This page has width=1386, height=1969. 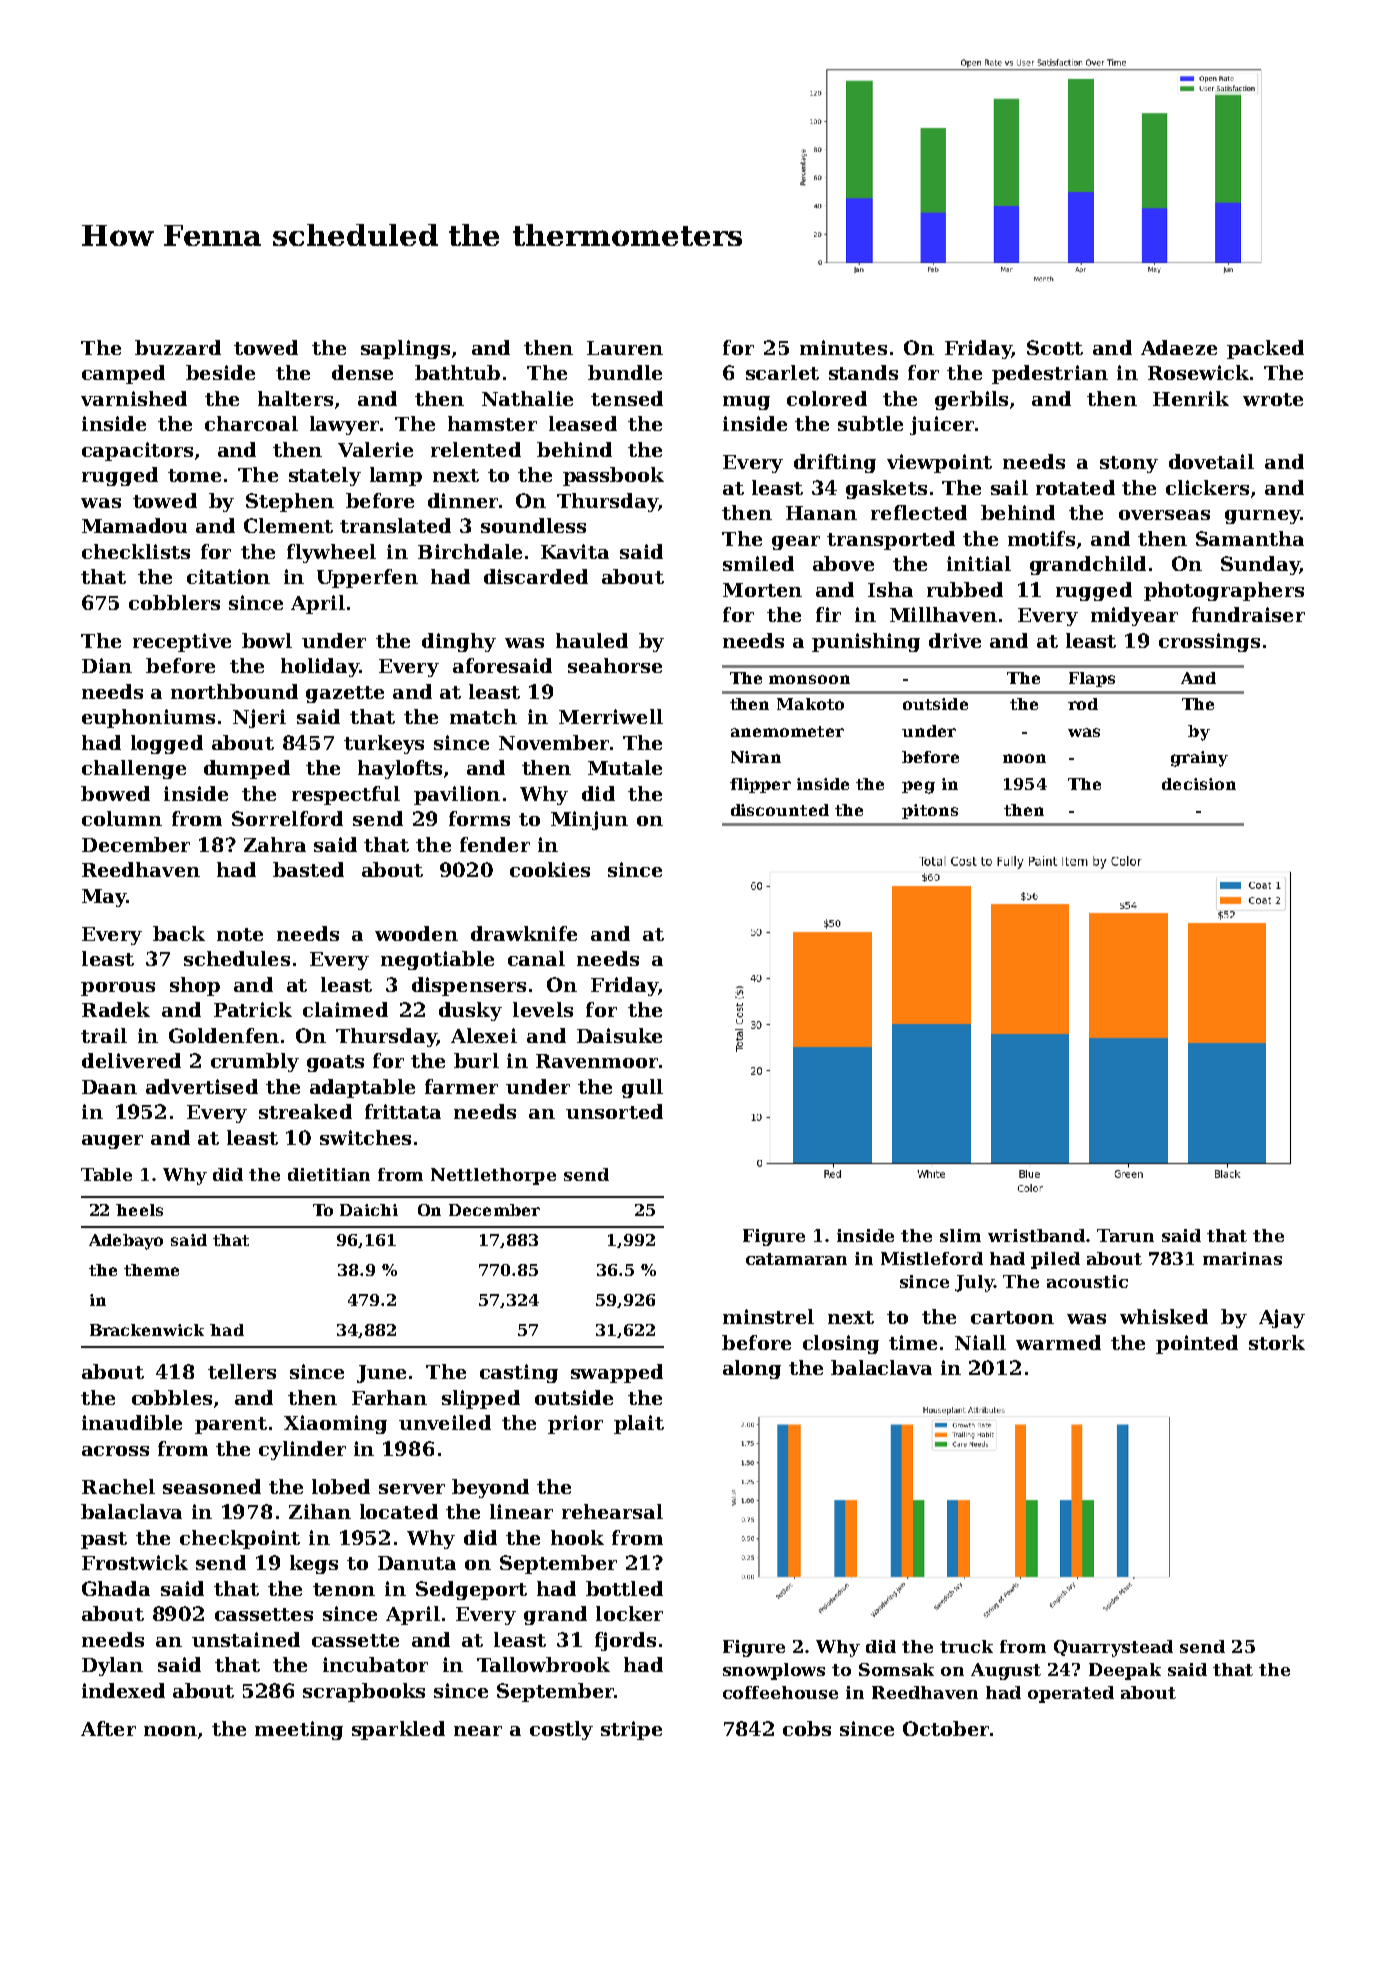 I want to click on theme, so click(x=151, y=1270).
